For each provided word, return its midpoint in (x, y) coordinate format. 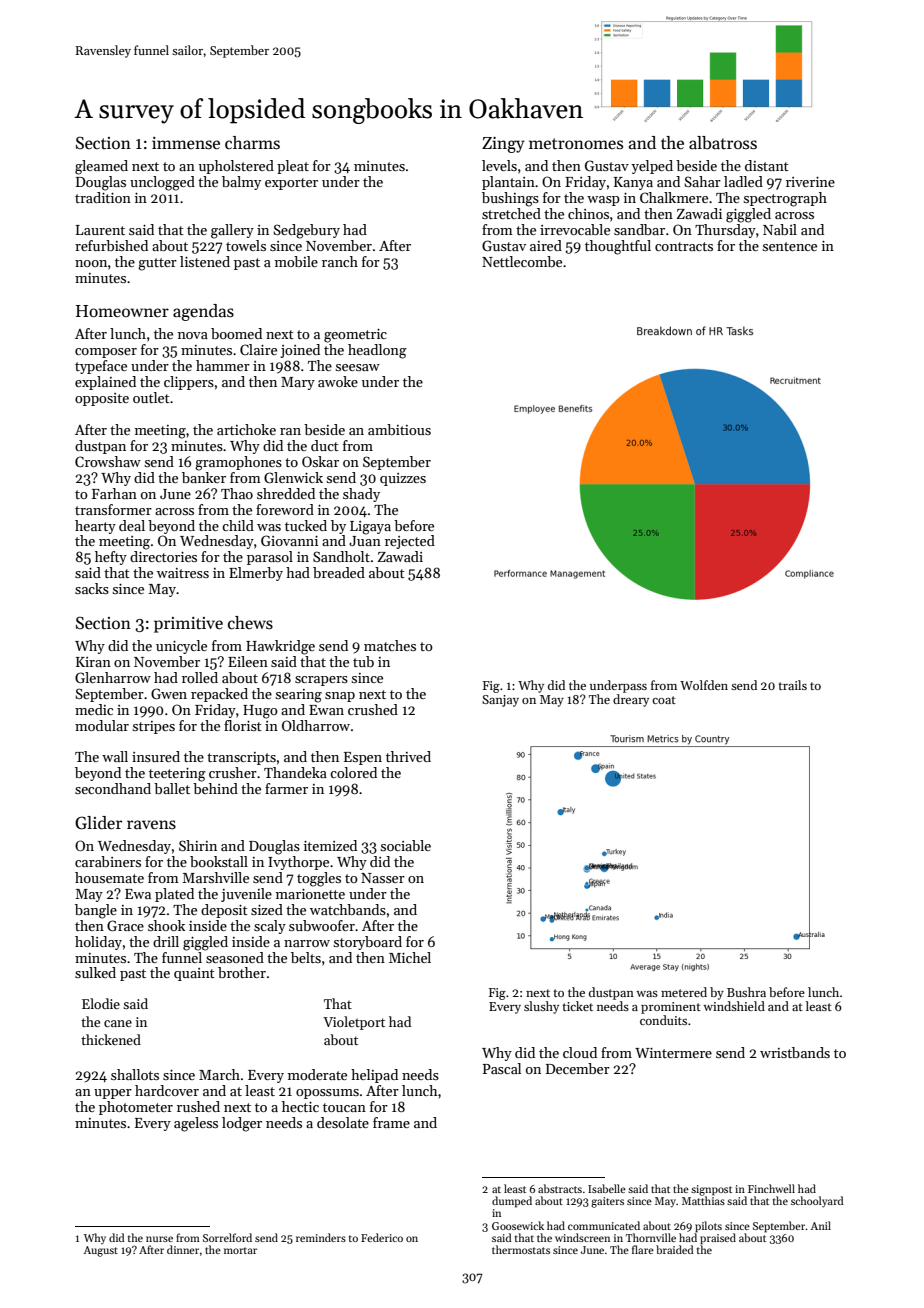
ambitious (399, 429)
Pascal (502, 1068)
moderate (317, 1074)
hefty (111, 558)
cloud (580, 1052)
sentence (790, 246)
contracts (684, 246)
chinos (588, 213)
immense (186, 143)
